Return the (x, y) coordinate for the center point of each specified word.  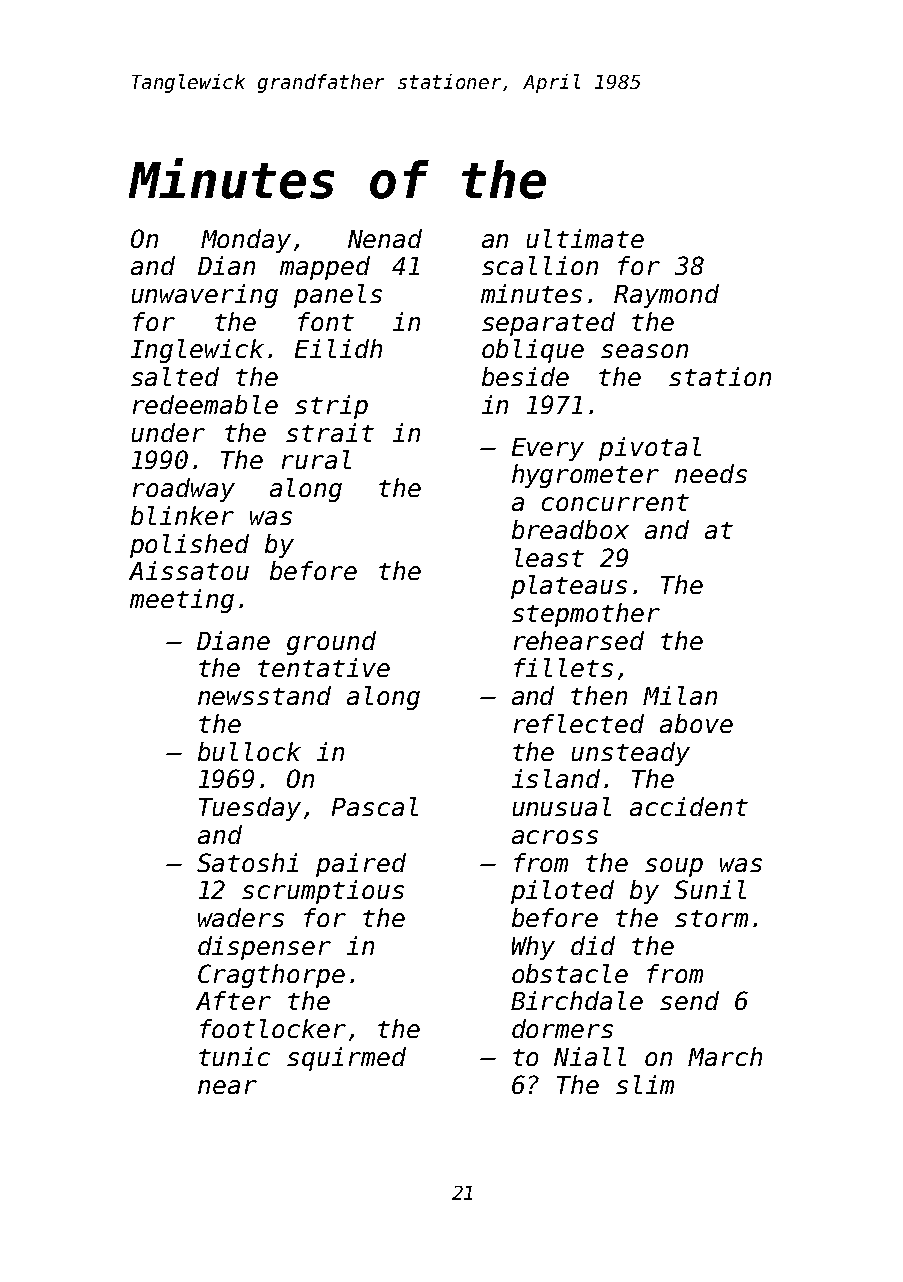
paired (361, 865)
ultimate (585, 238)
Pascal (375, 806)
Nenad (385, 238)
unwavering (205, 296)
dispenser (264, 948)
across (555, 837)
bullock (249, 751)
